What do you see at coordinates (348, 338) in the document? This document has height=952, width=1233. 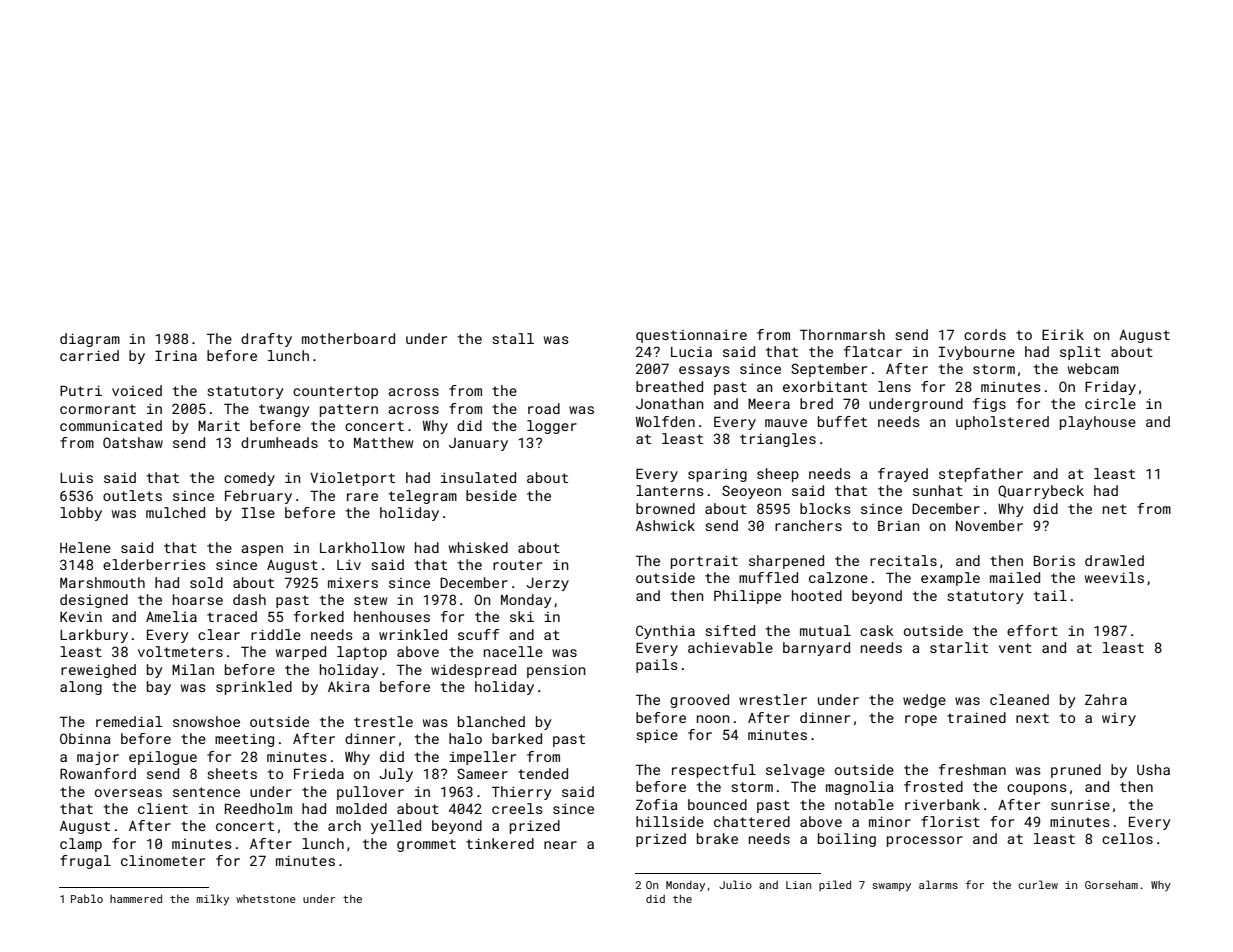 I see `motherboard` at bounding box center [348, 338].
